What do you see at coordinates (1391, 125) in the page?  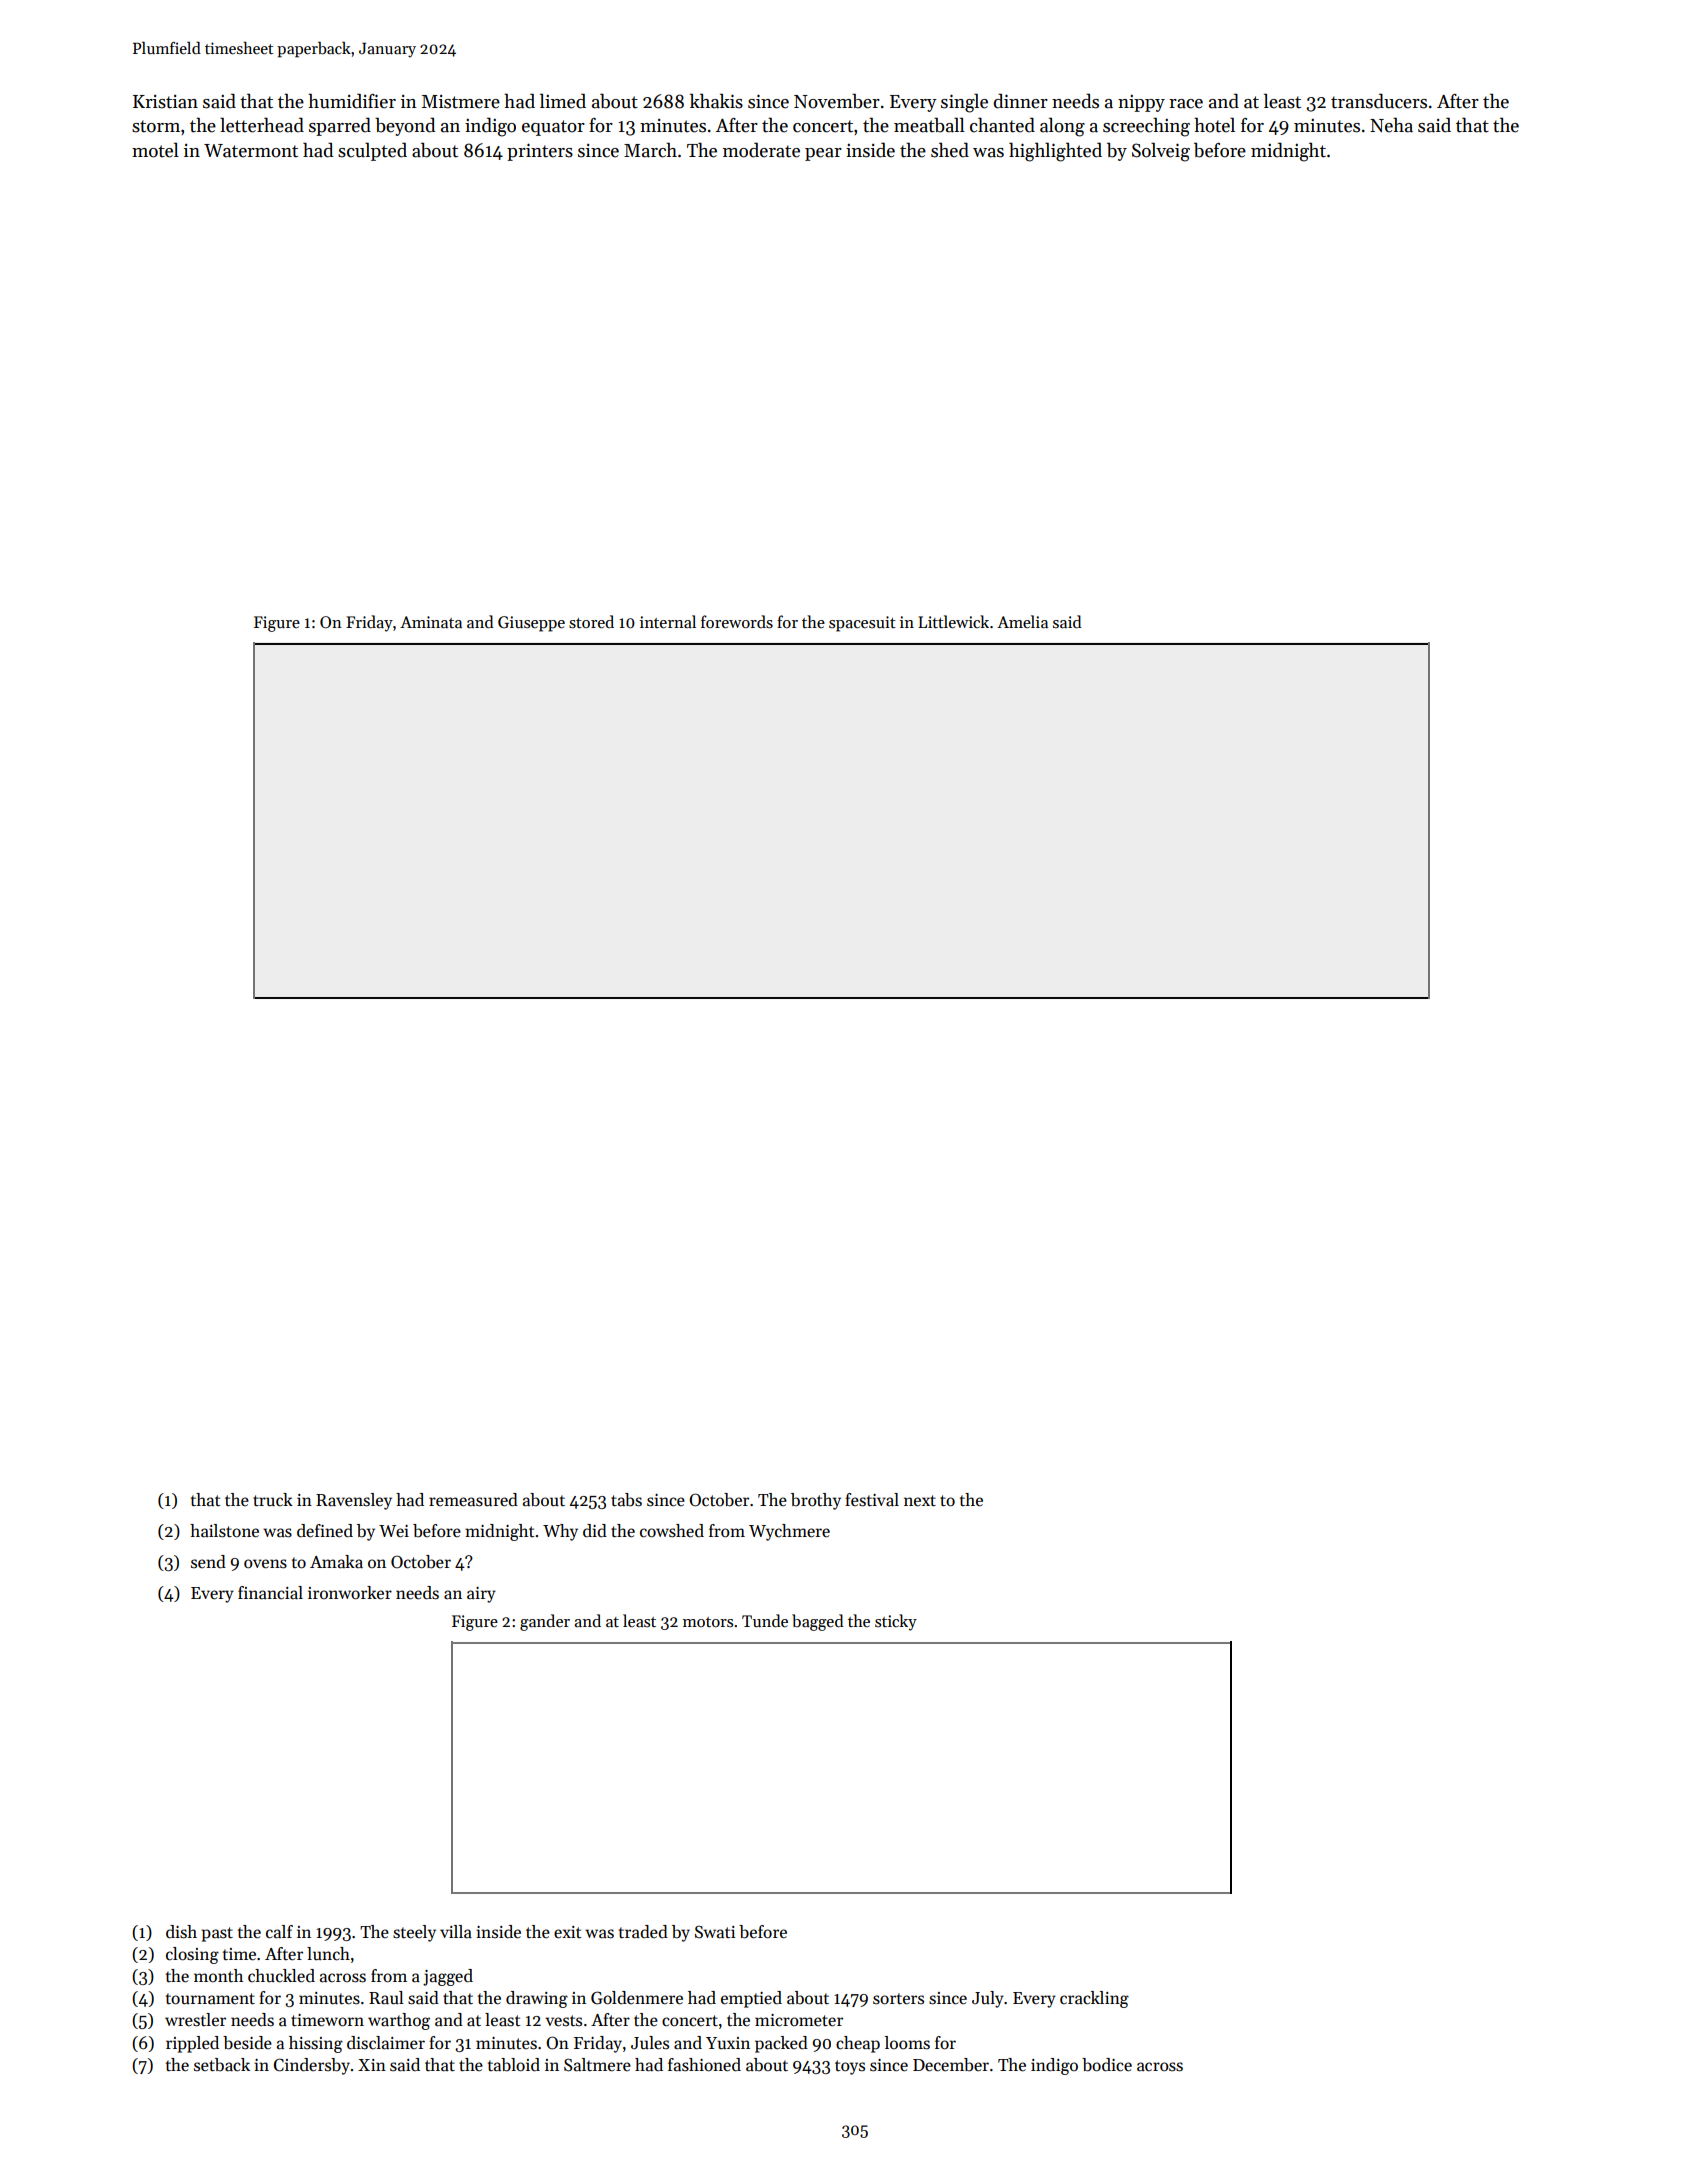 I see `Neha` at bounding box center [1391, 125].
